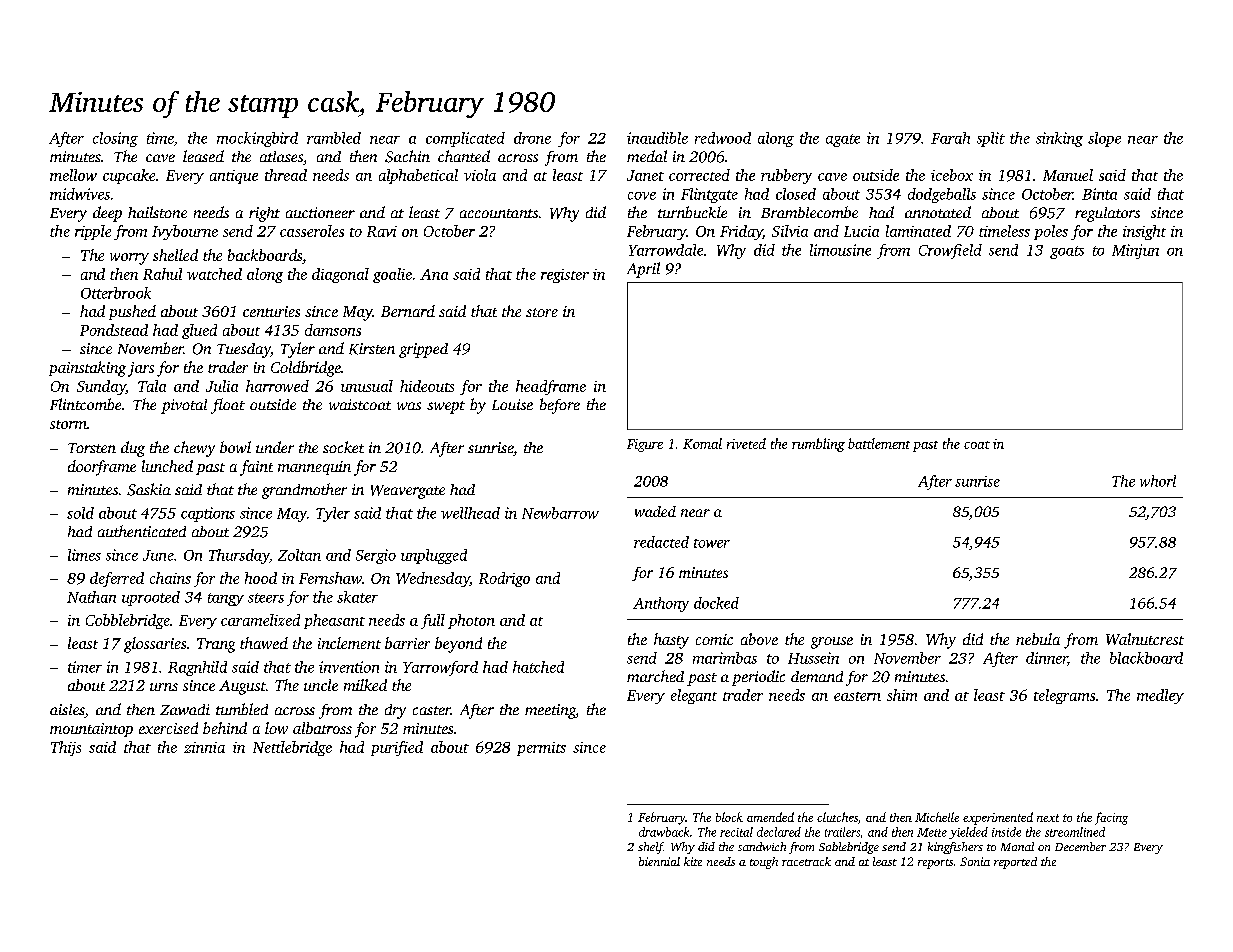  What do you see at coordinates (167, 466) in the document?
I see `lunched` at bounding box center [167, 466].
